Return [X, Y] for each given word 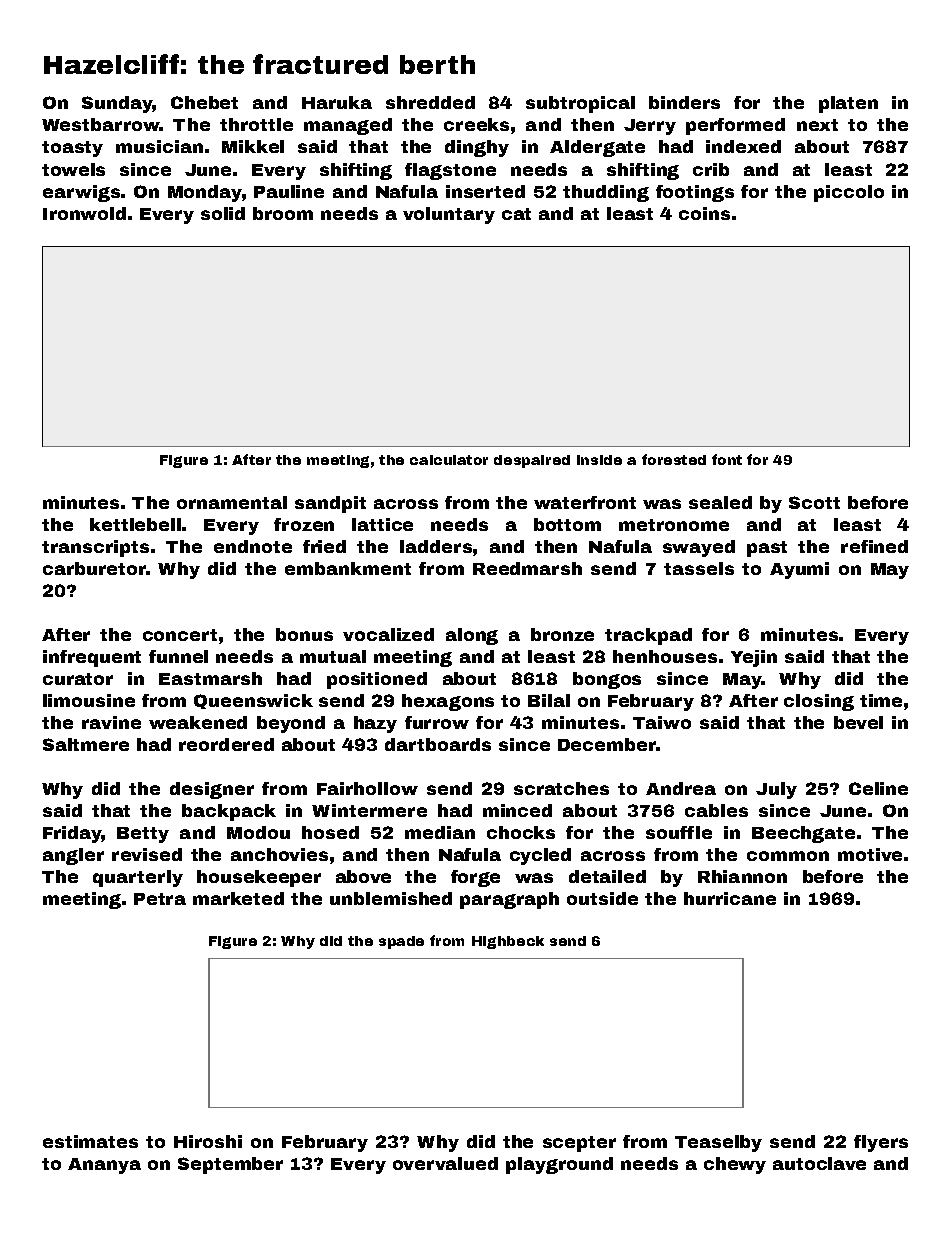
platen [848, 104]
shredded [430, 102]
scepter [579, 1144]
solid [223, 213]
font [727, 459]
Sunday [117, 104]
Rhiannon [742, 876]
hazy [375, 724]
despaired [532, 461]
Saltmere [86, 744]
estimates [90, 1141]
